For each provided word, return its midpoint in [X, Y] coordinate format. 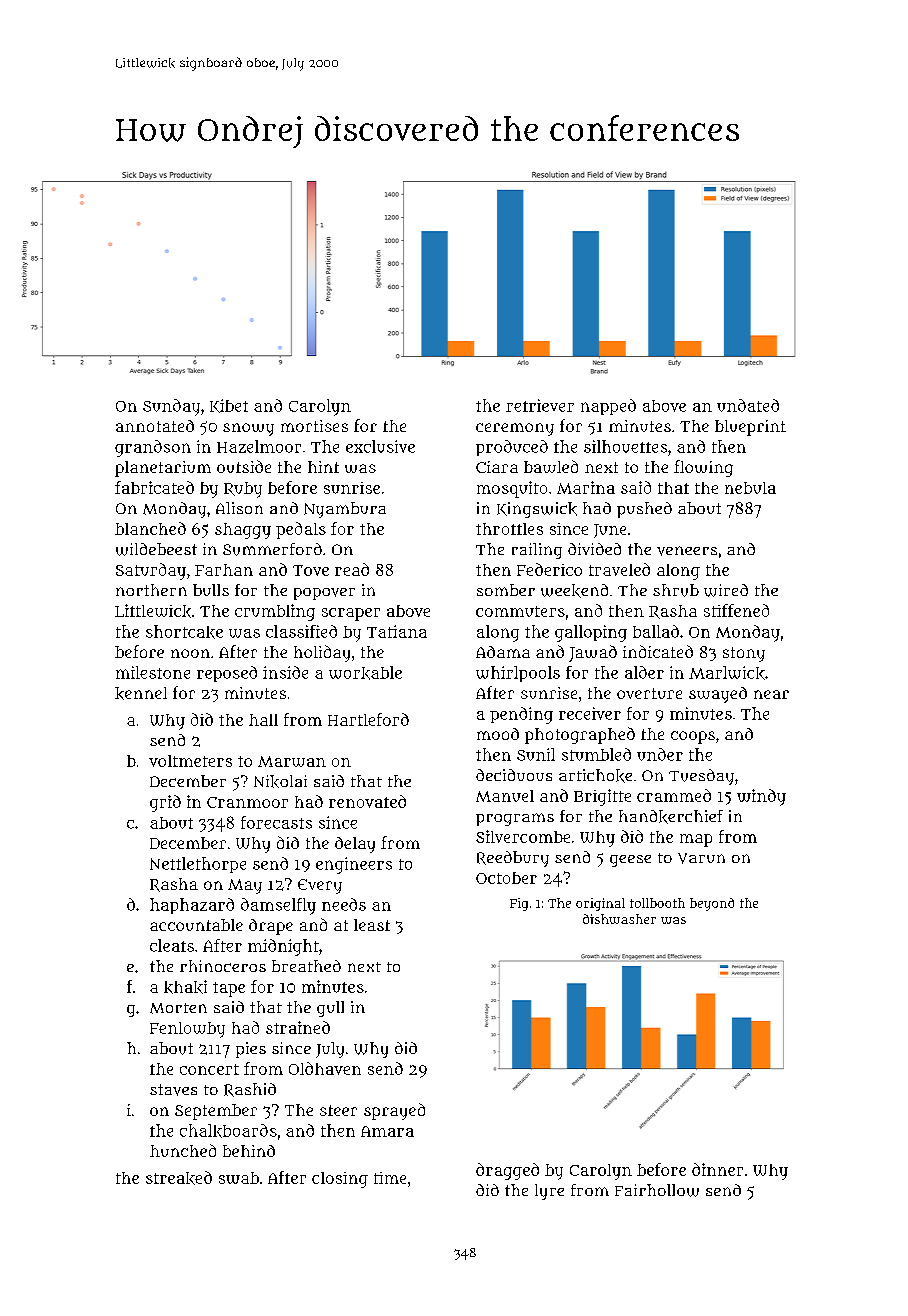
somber [506, 590]
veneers [687, 551]
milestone [153, 672]
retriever [540, 405]
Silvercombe [523, 836]
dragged [507, 1171]
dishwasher [619, 919]
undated [748, 405]
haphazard [192, 906]
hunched [183, 1150]
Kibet [229, 406]
